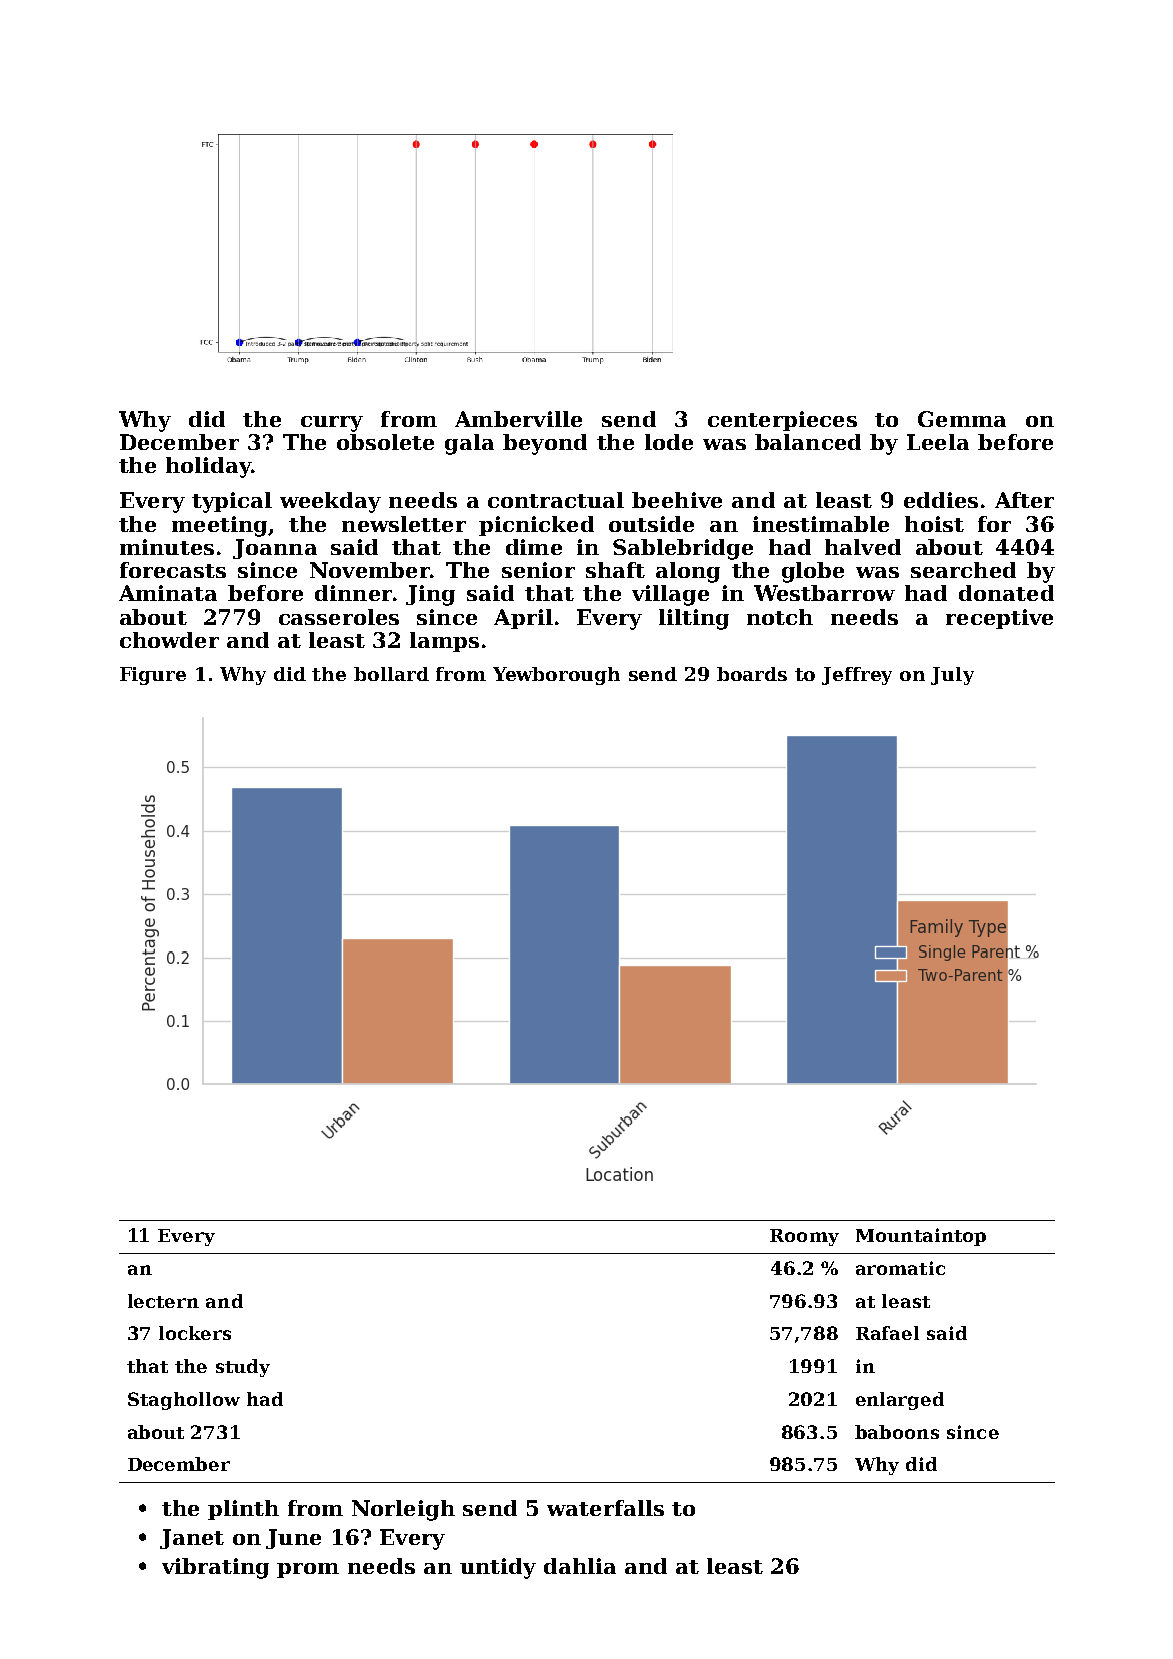 Image resolution: width=1173 pixels, height=1659 pixels. What do you see at coordinates (669, 442) in the page?
I see `lode` at bounding box center [669, 442].
